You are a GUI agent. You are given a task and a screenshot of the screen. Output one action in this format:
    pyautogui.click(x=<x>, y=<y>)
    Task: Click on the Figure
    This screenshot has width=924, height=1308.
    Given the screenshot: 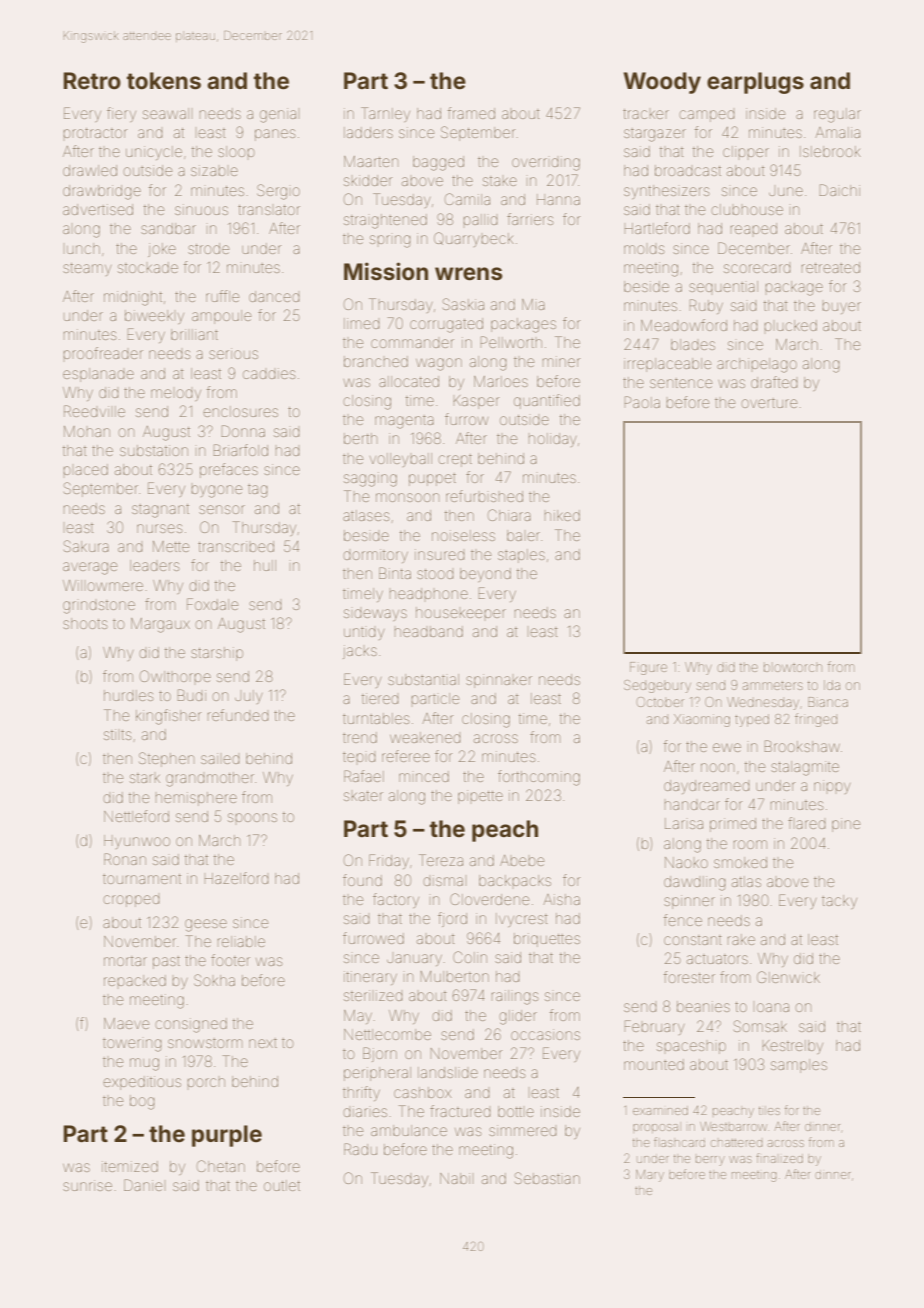 What is the action you would take?
    pyautogui.click(x=648, y=668)
